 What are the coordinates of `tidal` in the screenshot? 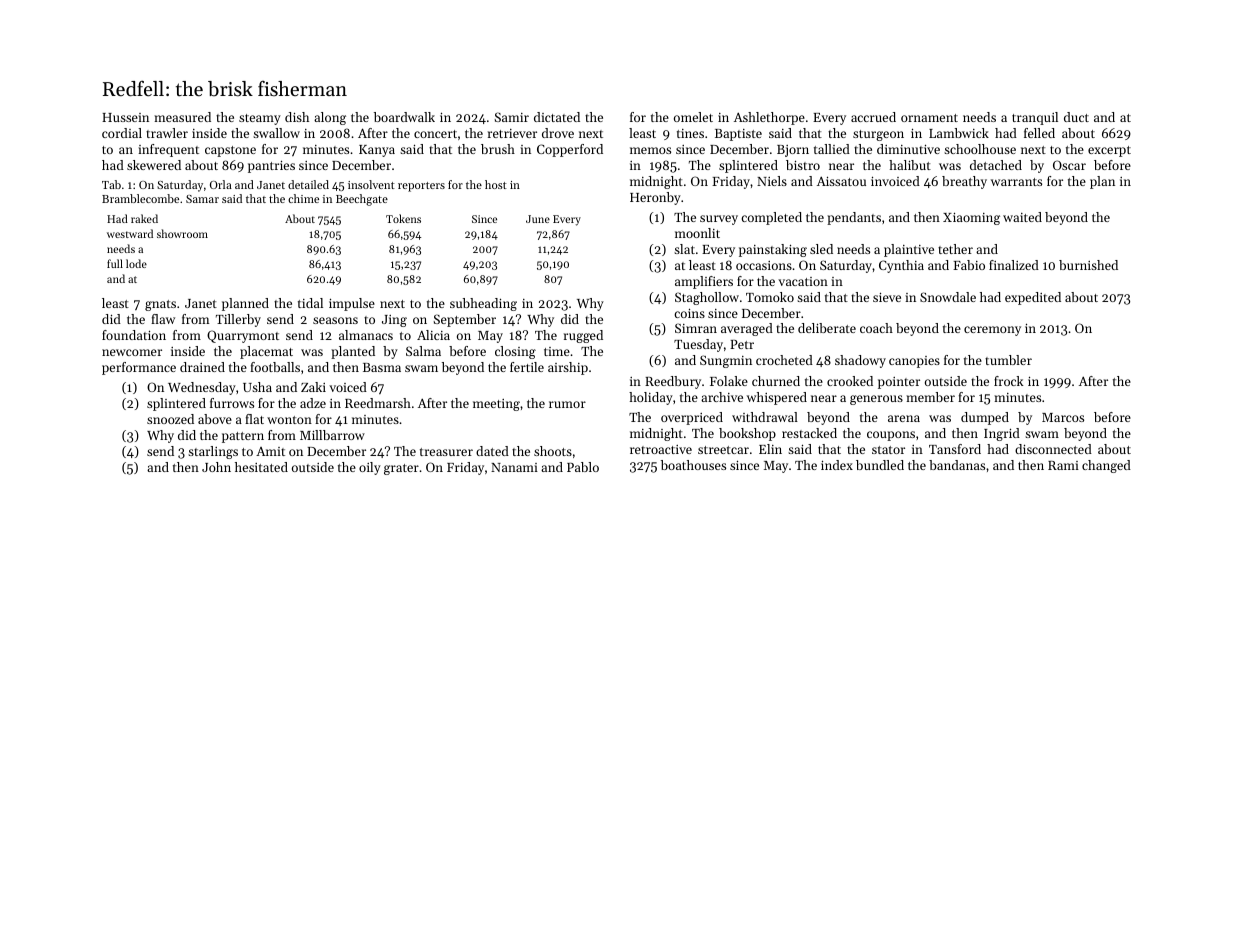 It's located at (310, 303).
